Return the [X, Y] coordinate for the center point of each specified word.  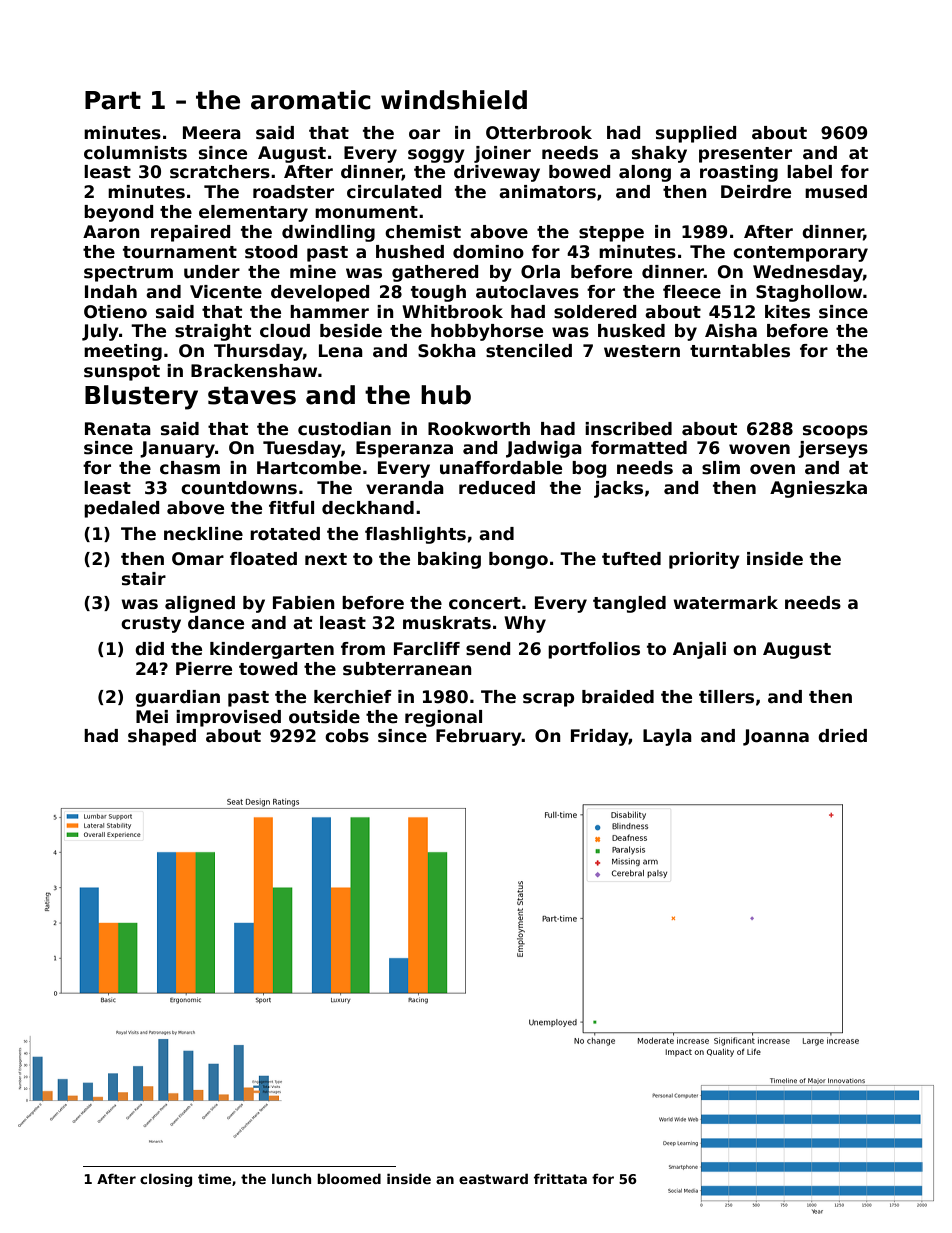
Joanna [776, 737]
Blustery [141, 397]
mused [836, 192]
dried [842, 736]
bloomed [349, 1178]
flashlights [415, 535]
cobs [347, 736]
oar [424, 134]
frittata [560, 1178]
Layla [667, 737]
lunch [291, 1178]
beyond [118, 213]
